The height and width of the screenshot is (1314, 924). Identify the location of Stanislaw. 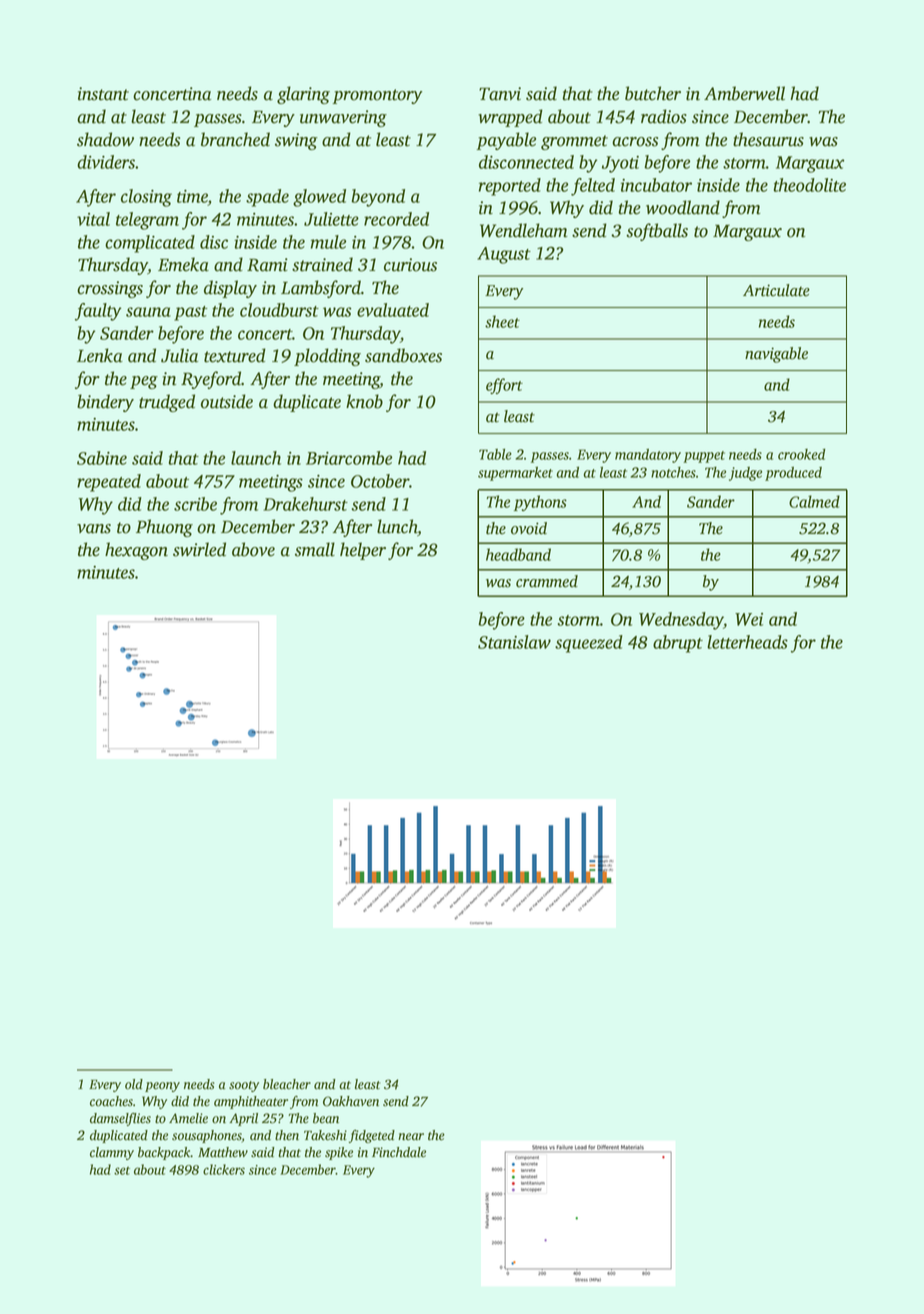
(514, 642).
